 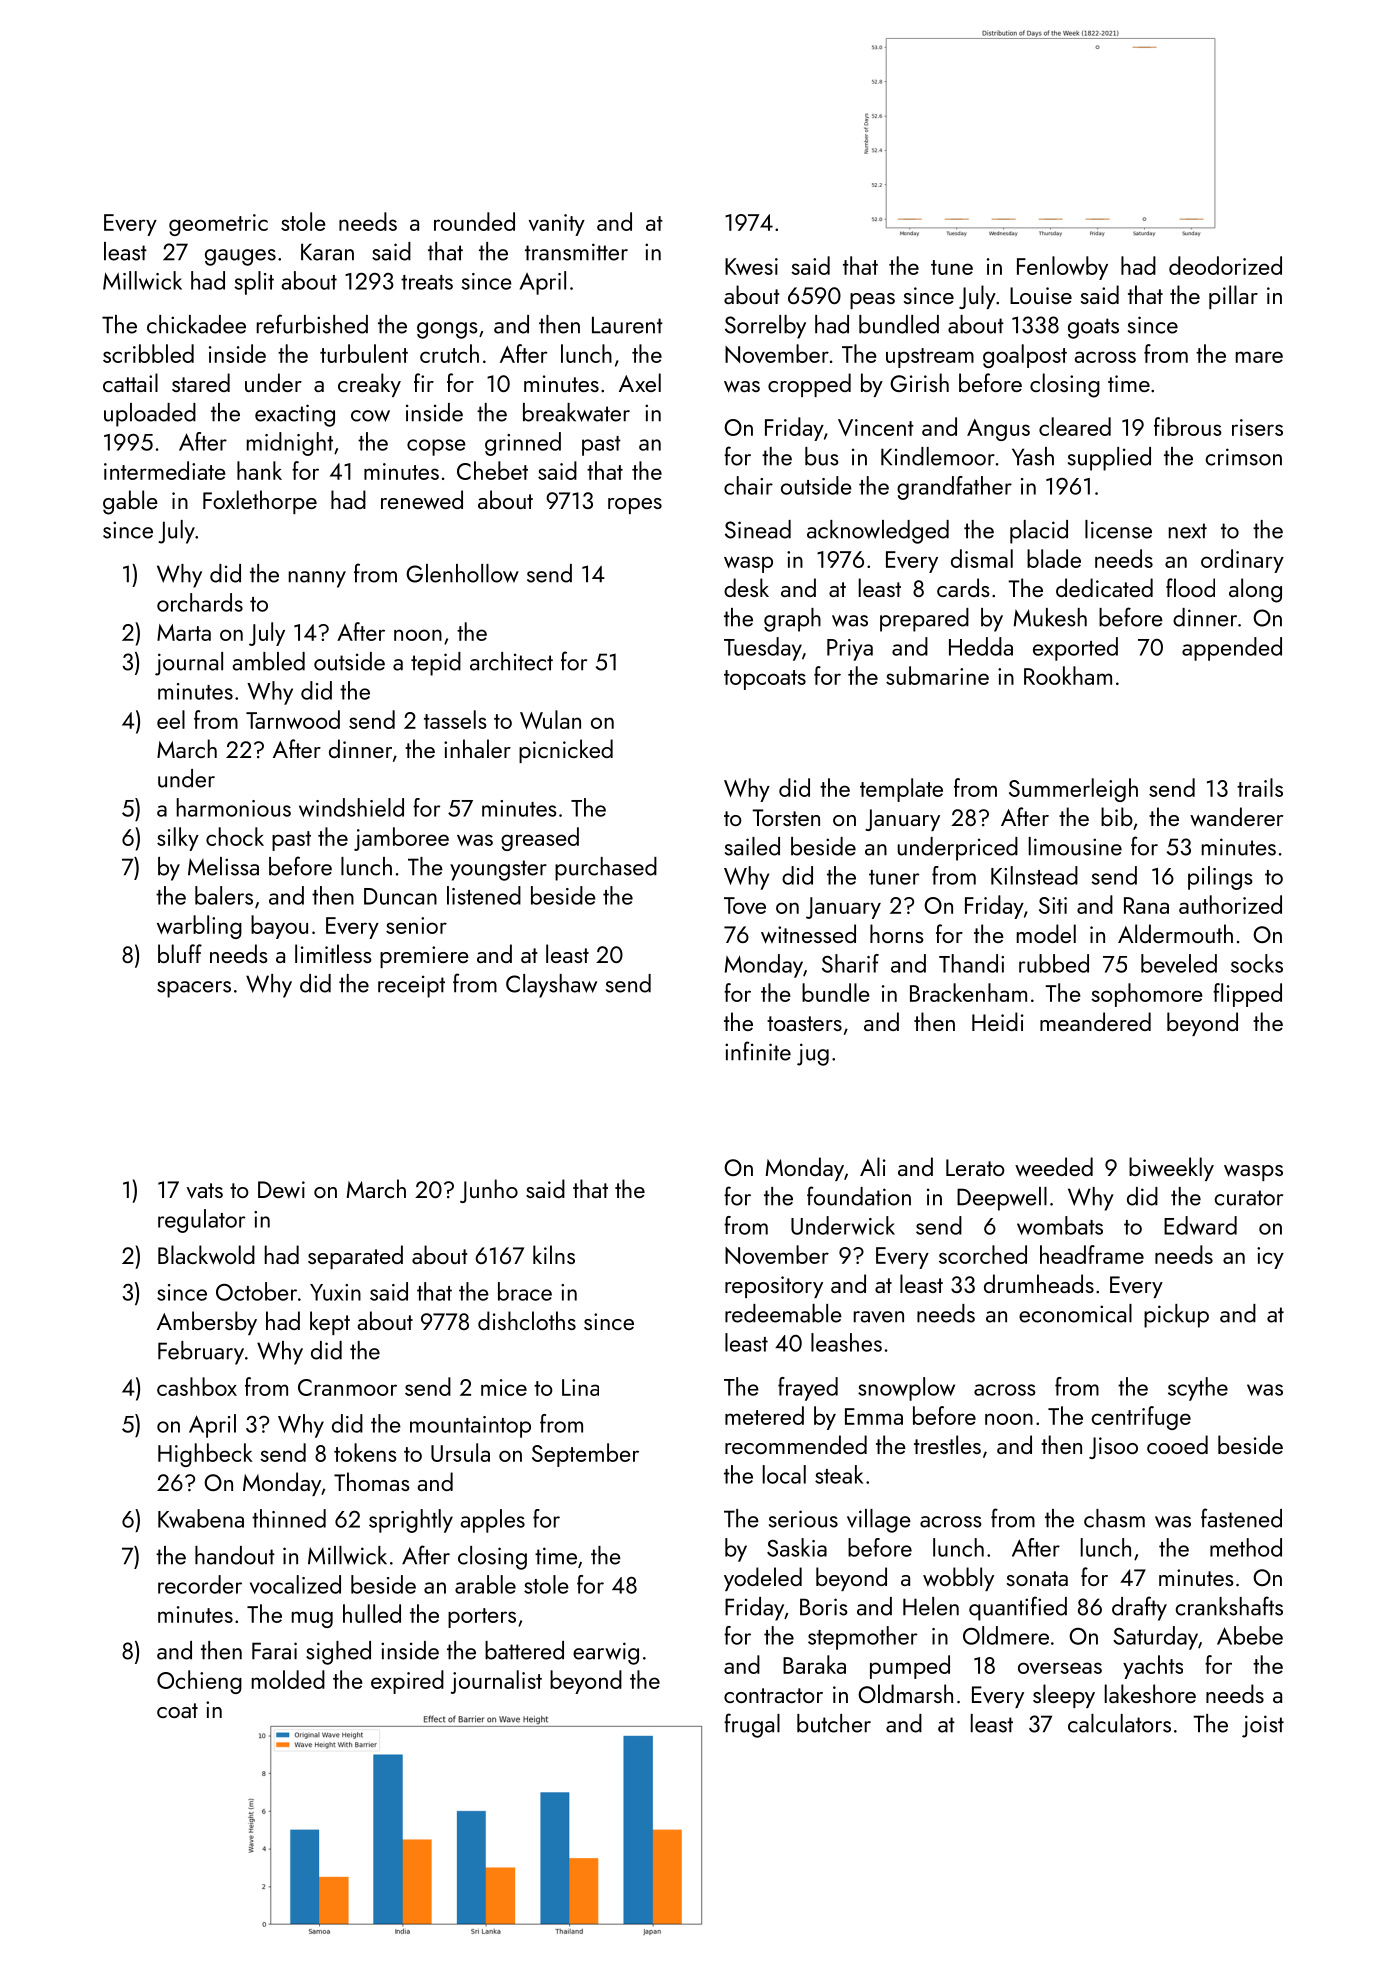 I want to click on toasters, so click(x=804, y=1023).
